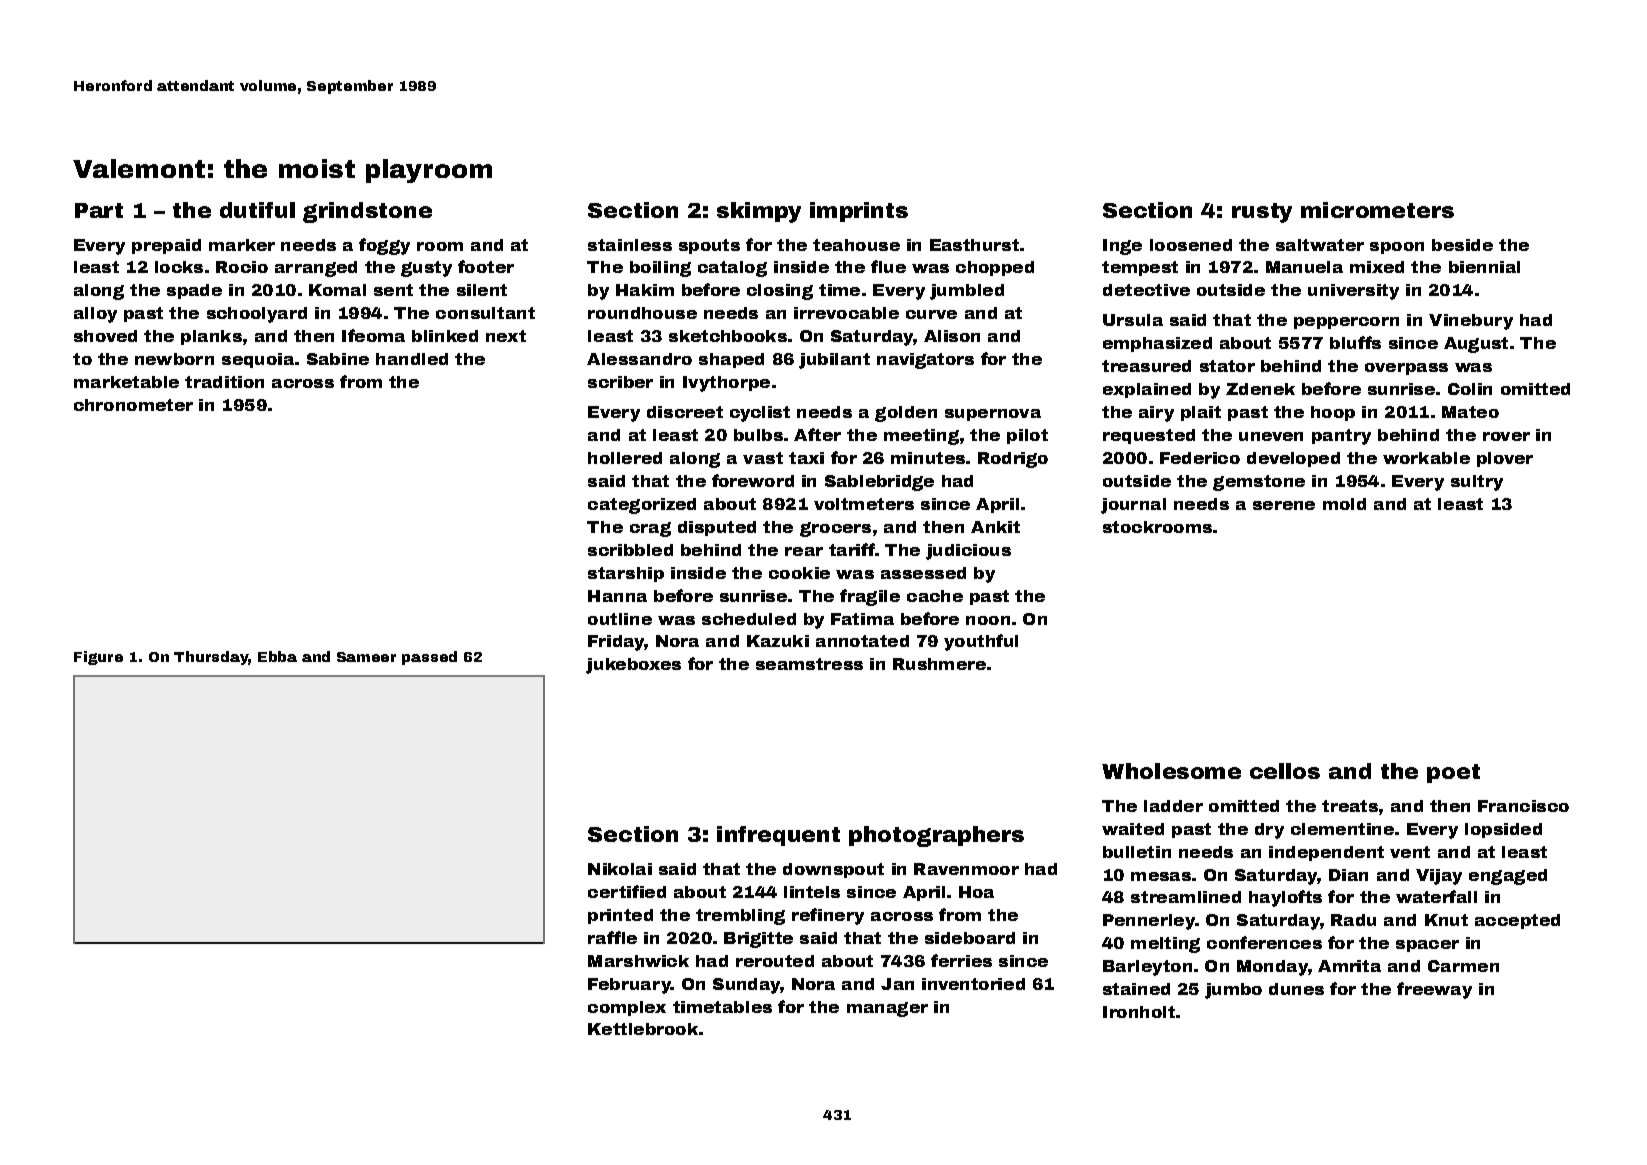 This image has width=1647, height=1165. I want to click on jukeboxes, so click(633, 666).
